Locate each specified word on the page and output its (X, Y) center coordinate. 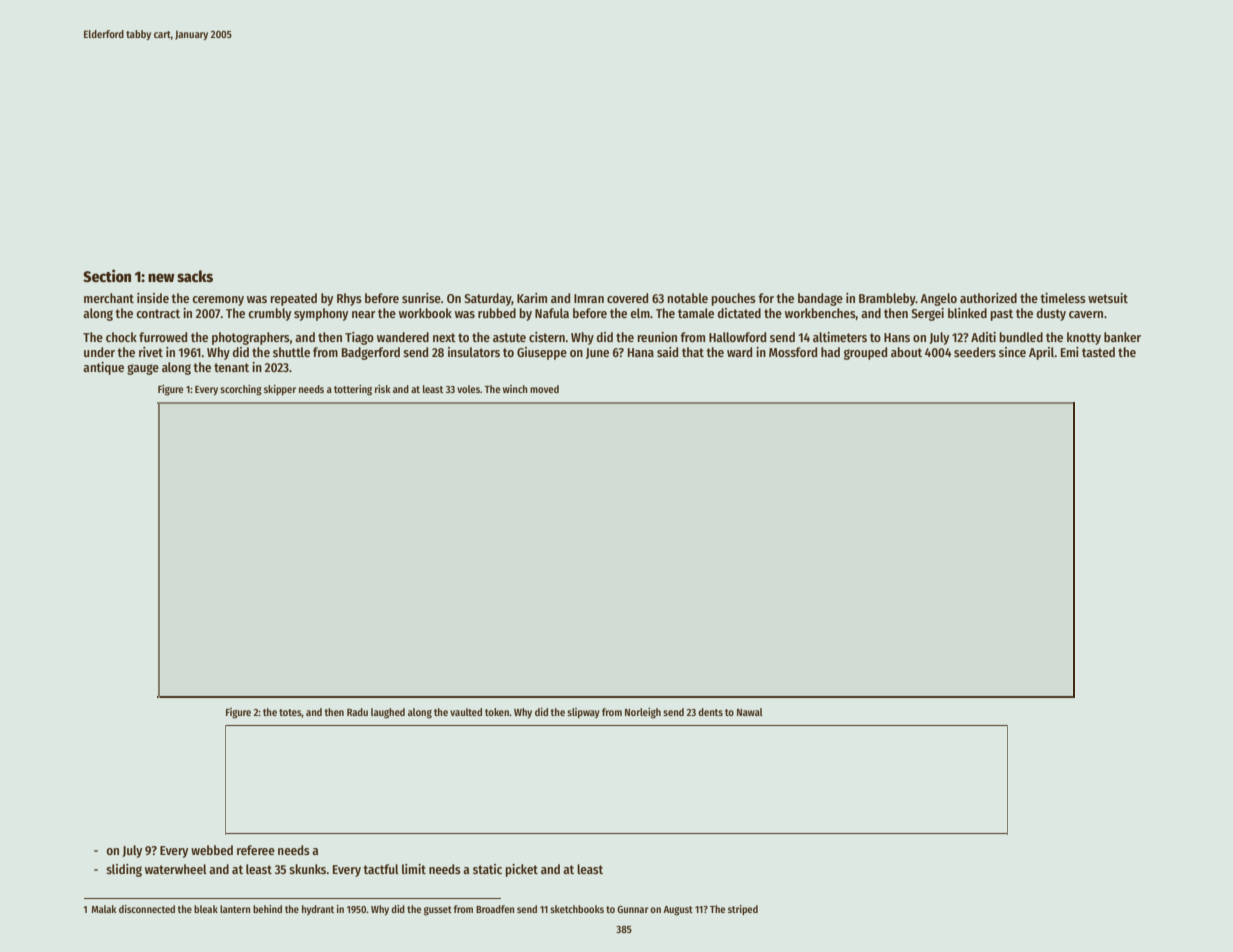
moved (544, 389)
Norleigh (643, 713)
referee (256, 850)
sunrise (421, 298)
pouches (733, 299)
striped (743, 910)
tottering (353, 390)
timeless (1063, 298)
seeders (975, 352)
